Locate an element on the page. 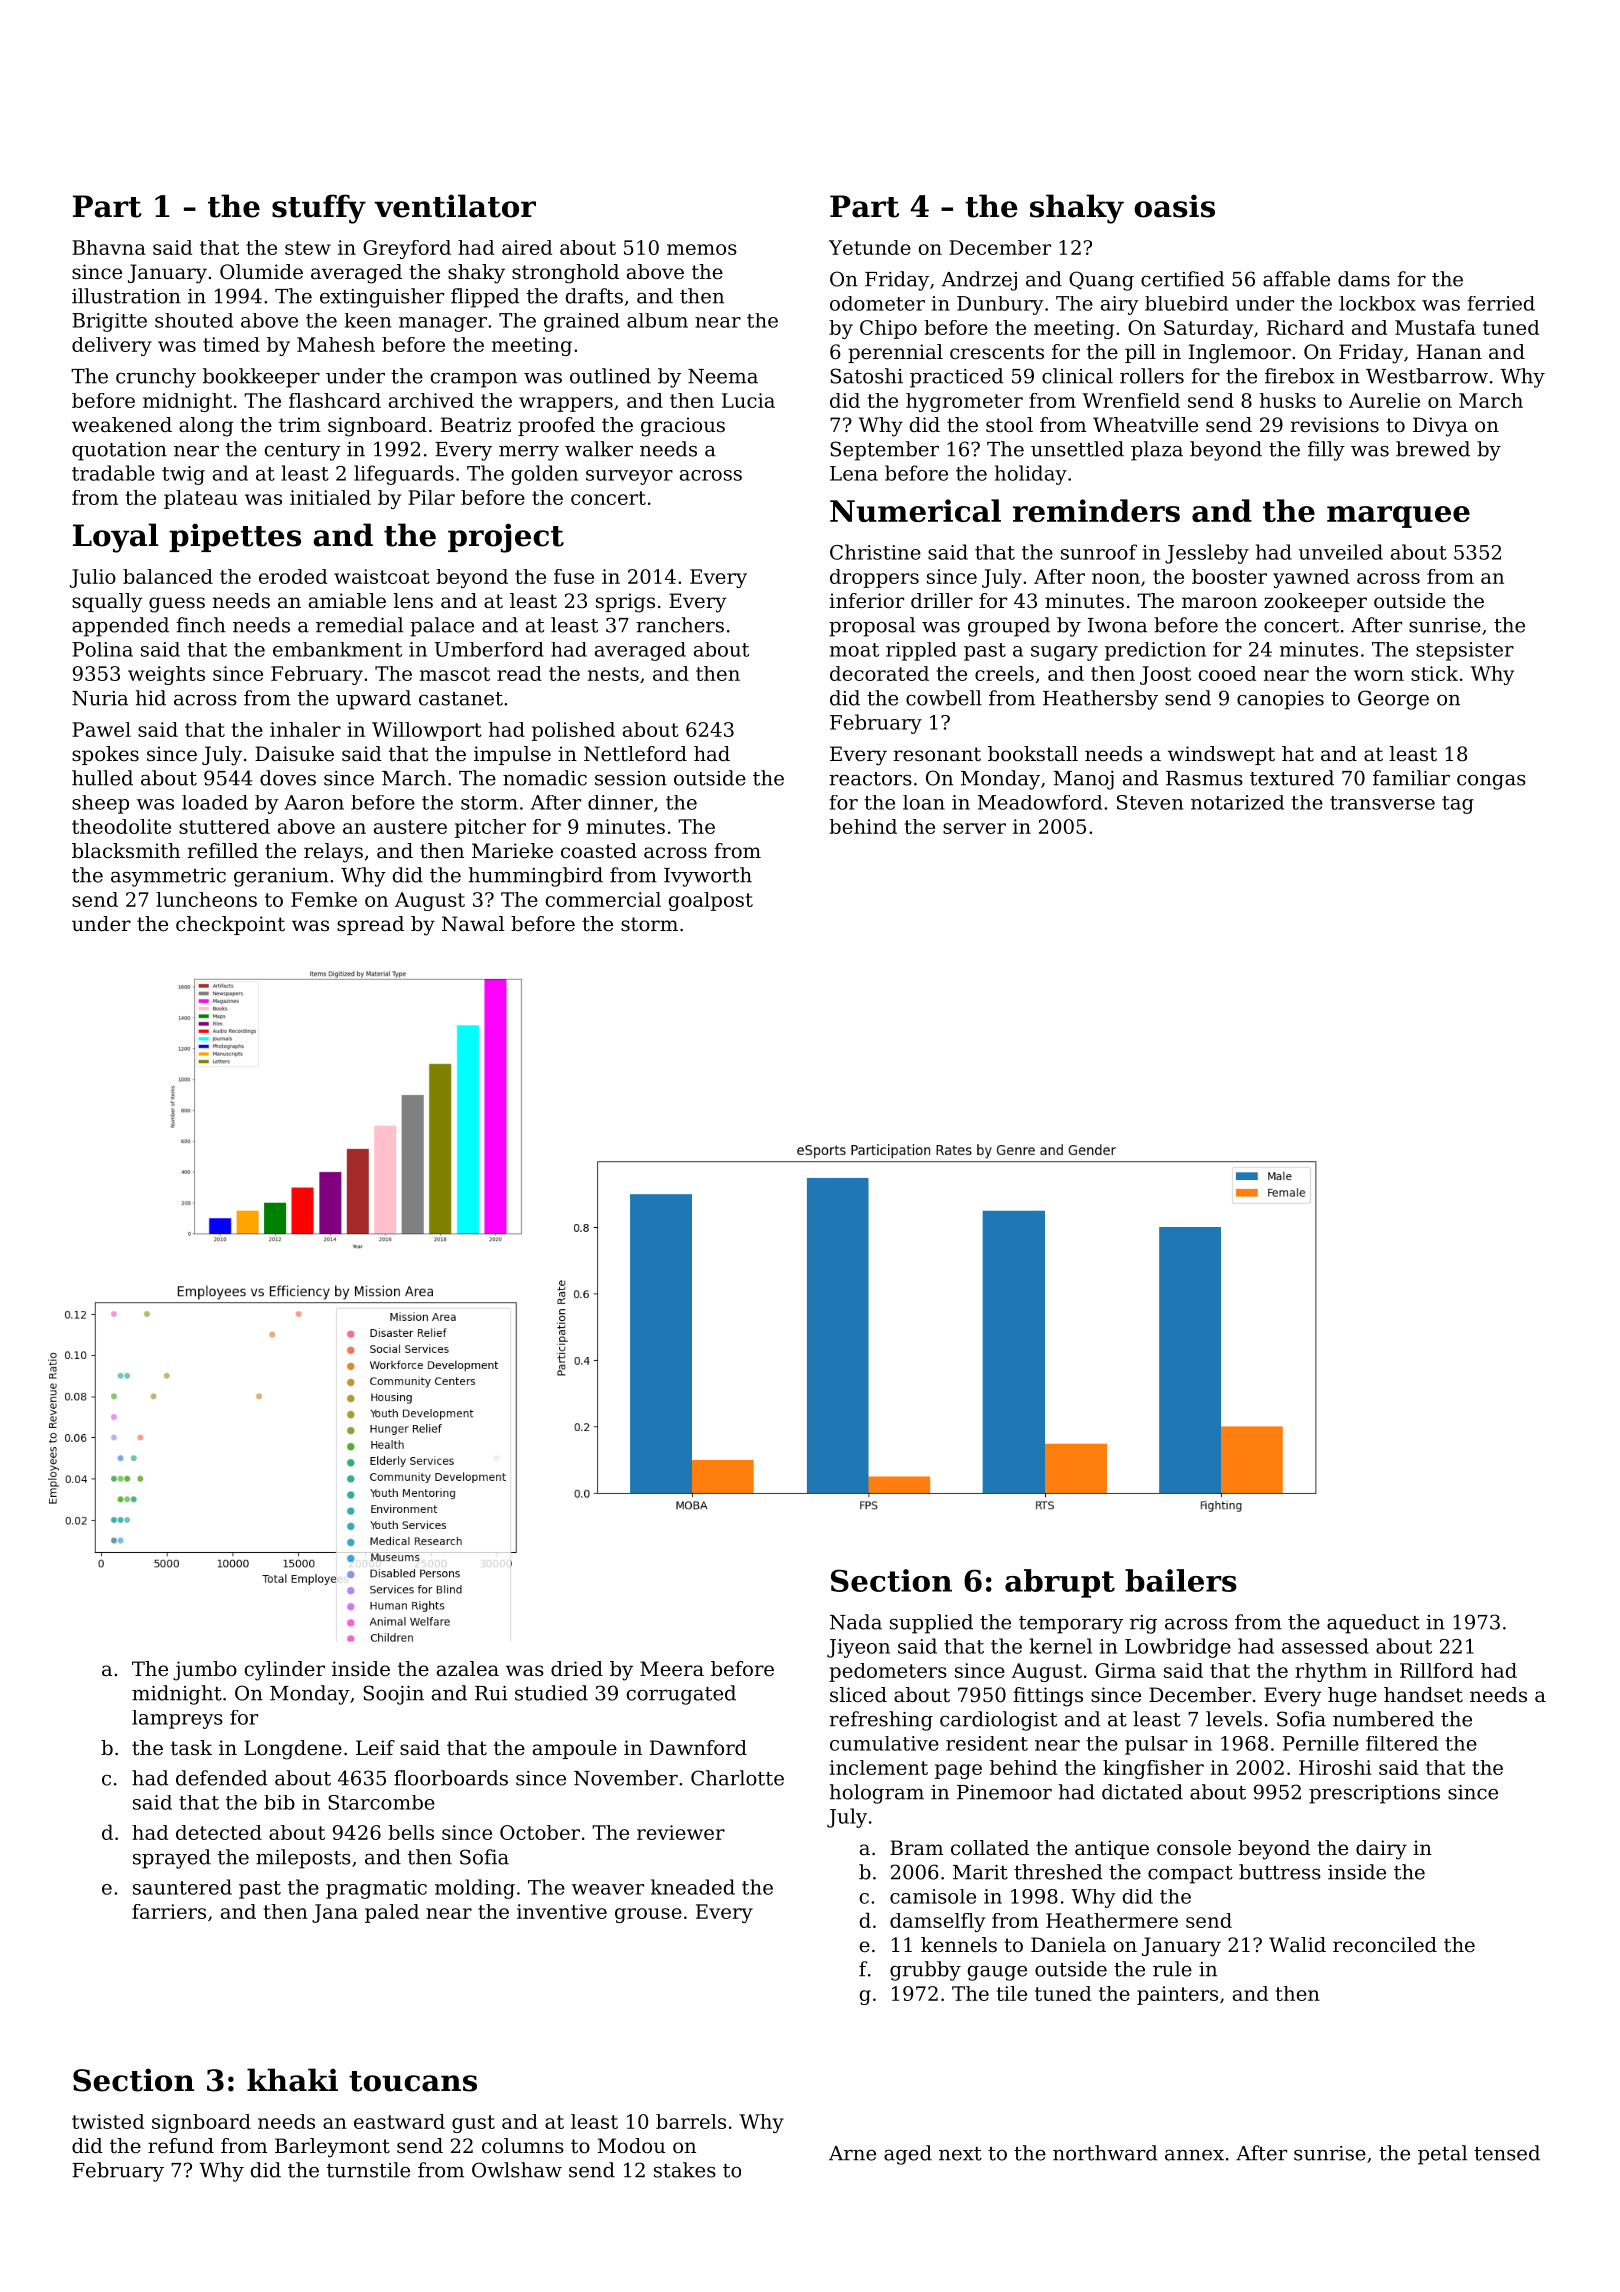 The width and height of the document is (1620, 2292). abrupt is located at coordinates (1060, 1583).
